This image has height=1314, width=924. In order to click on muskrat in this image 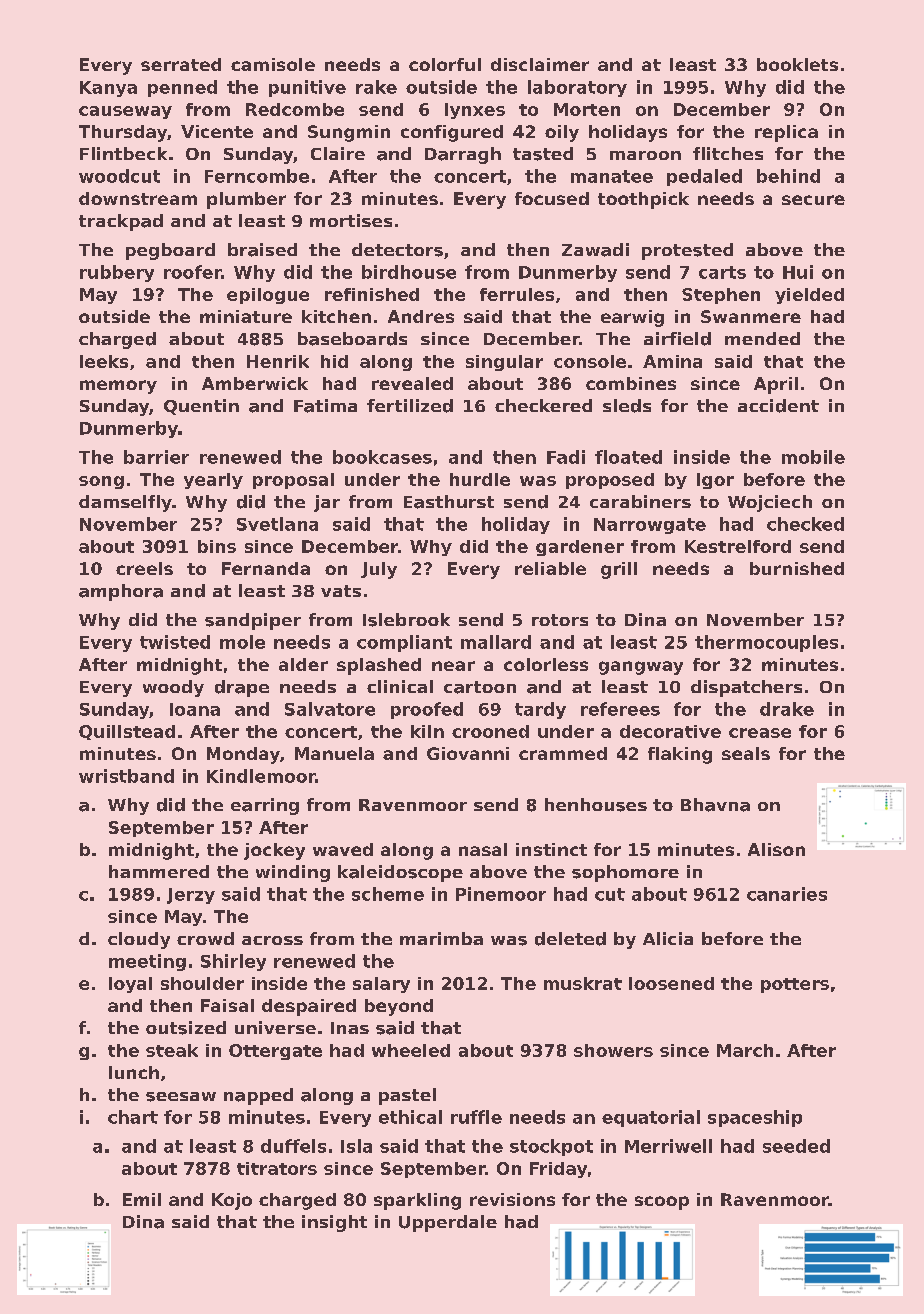, I will do `click(583, 983)`.
